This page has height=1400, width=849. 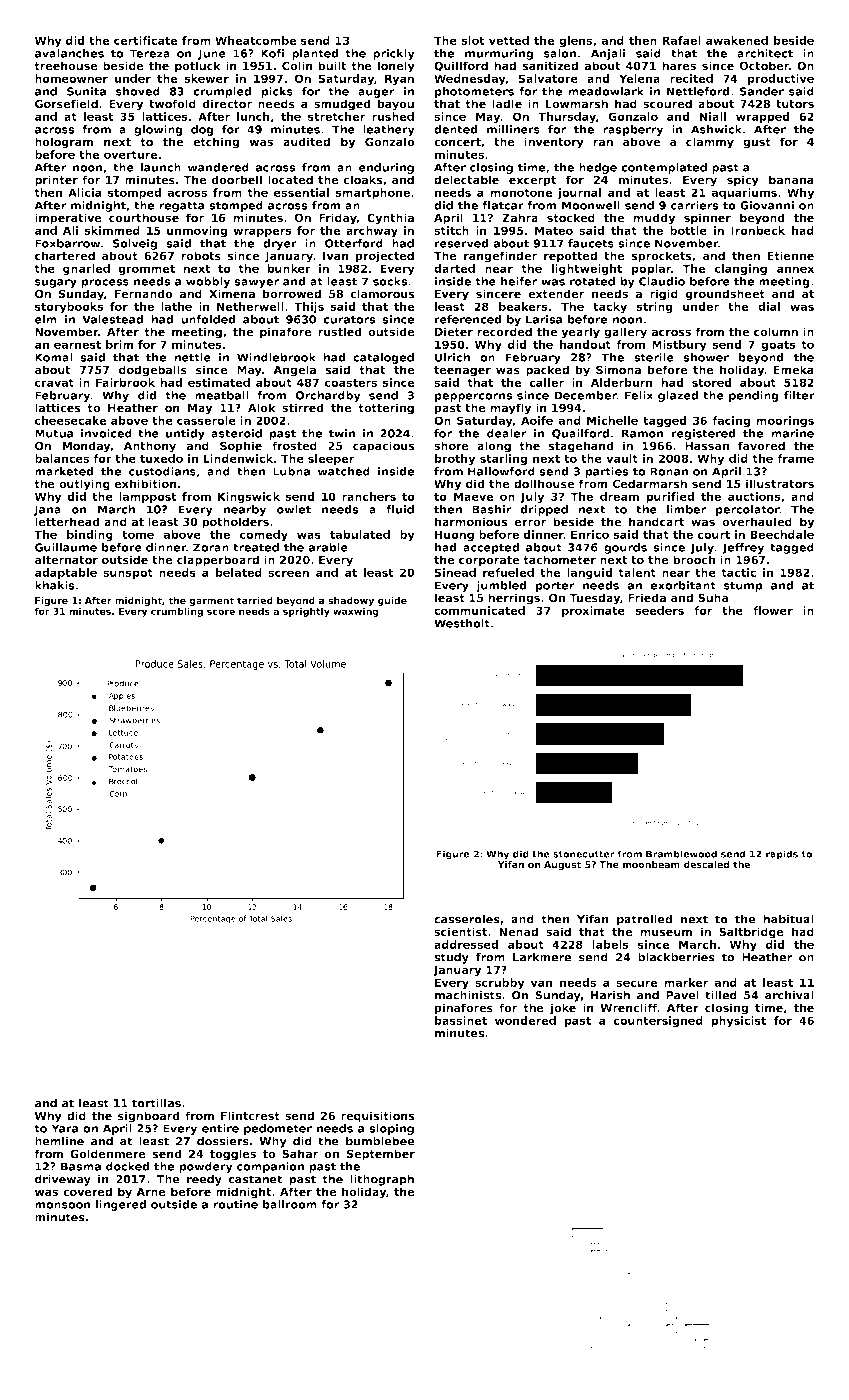 What do you see at coordinates (219, 382) in the page?
I see `estimated` at bounding box center [219, 382].
